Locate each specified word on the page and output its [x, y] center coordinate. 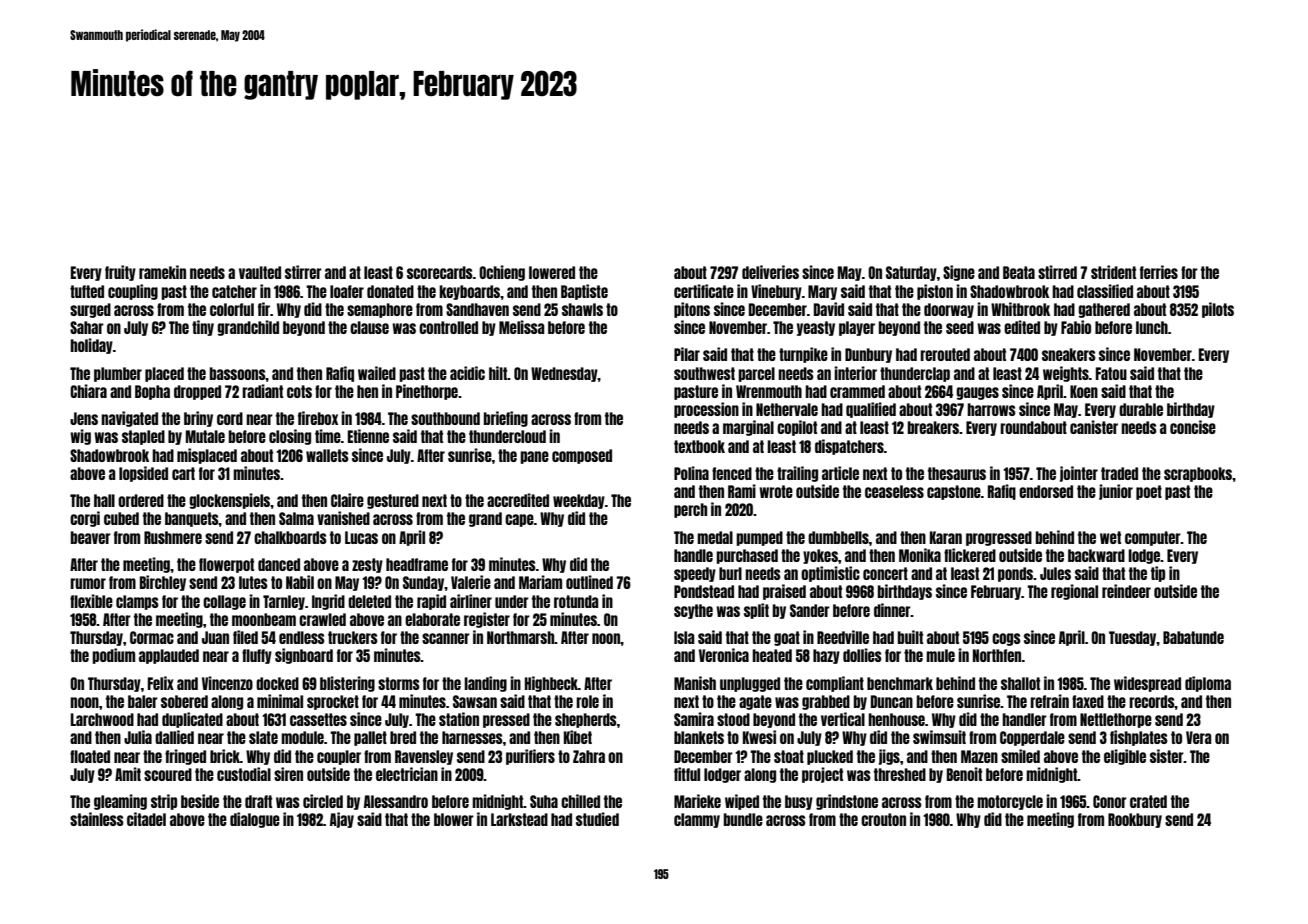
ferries [1159, 272]
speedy [695, 574]
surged [90, 310]
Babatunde [1193, 637]
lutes [253, 582]
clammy [697, 820]
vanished [343, 518]
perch [690, 510]
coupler [339, 757]
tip [1158, 574]
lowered [552, 272]
